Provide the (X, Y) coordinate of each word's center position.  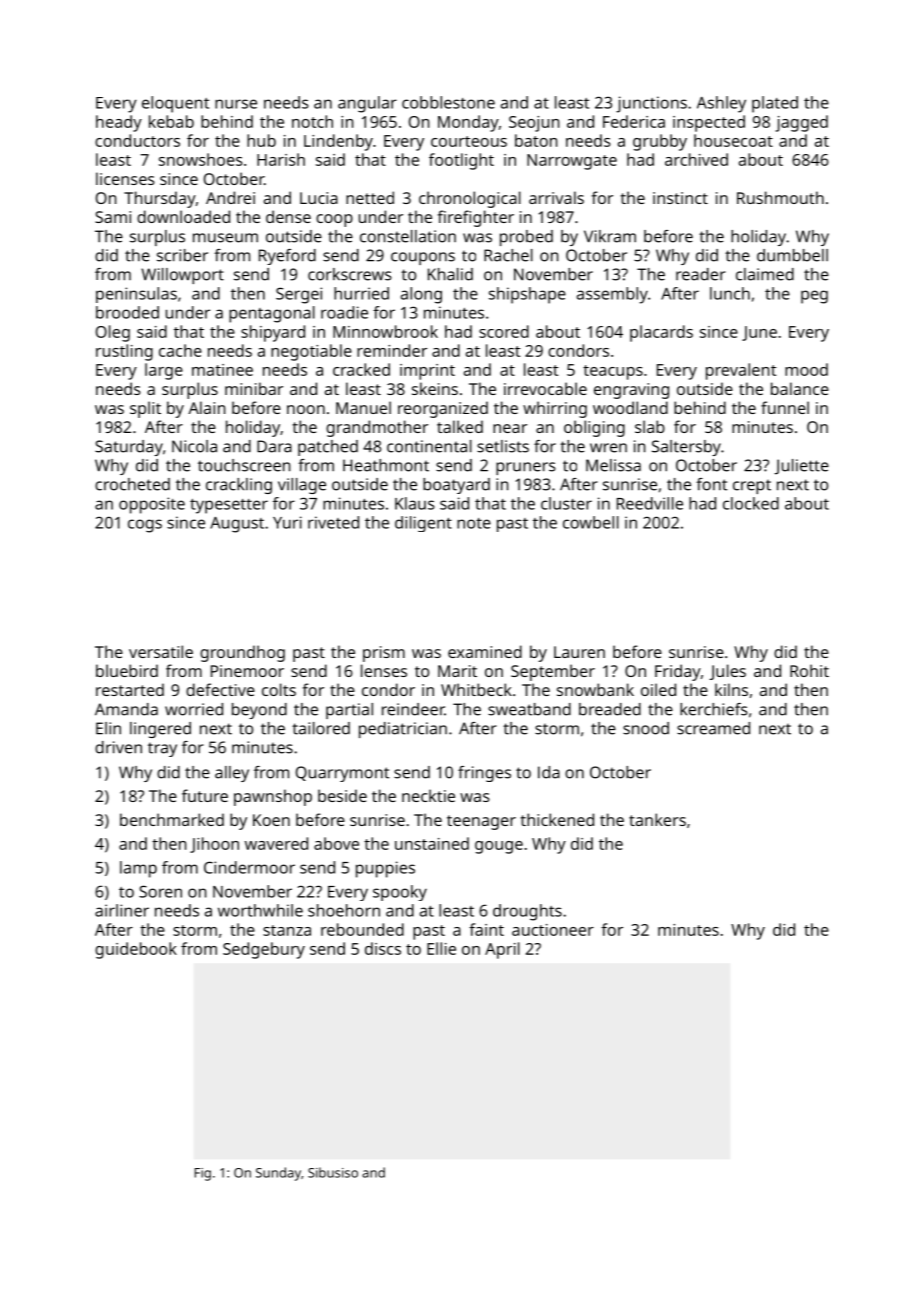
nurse (236, 104)
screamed (713, 728)
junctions (651, 104)
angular (367, 104)
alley (232, 774)
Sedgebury (264, 950)
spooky (400, 893)
